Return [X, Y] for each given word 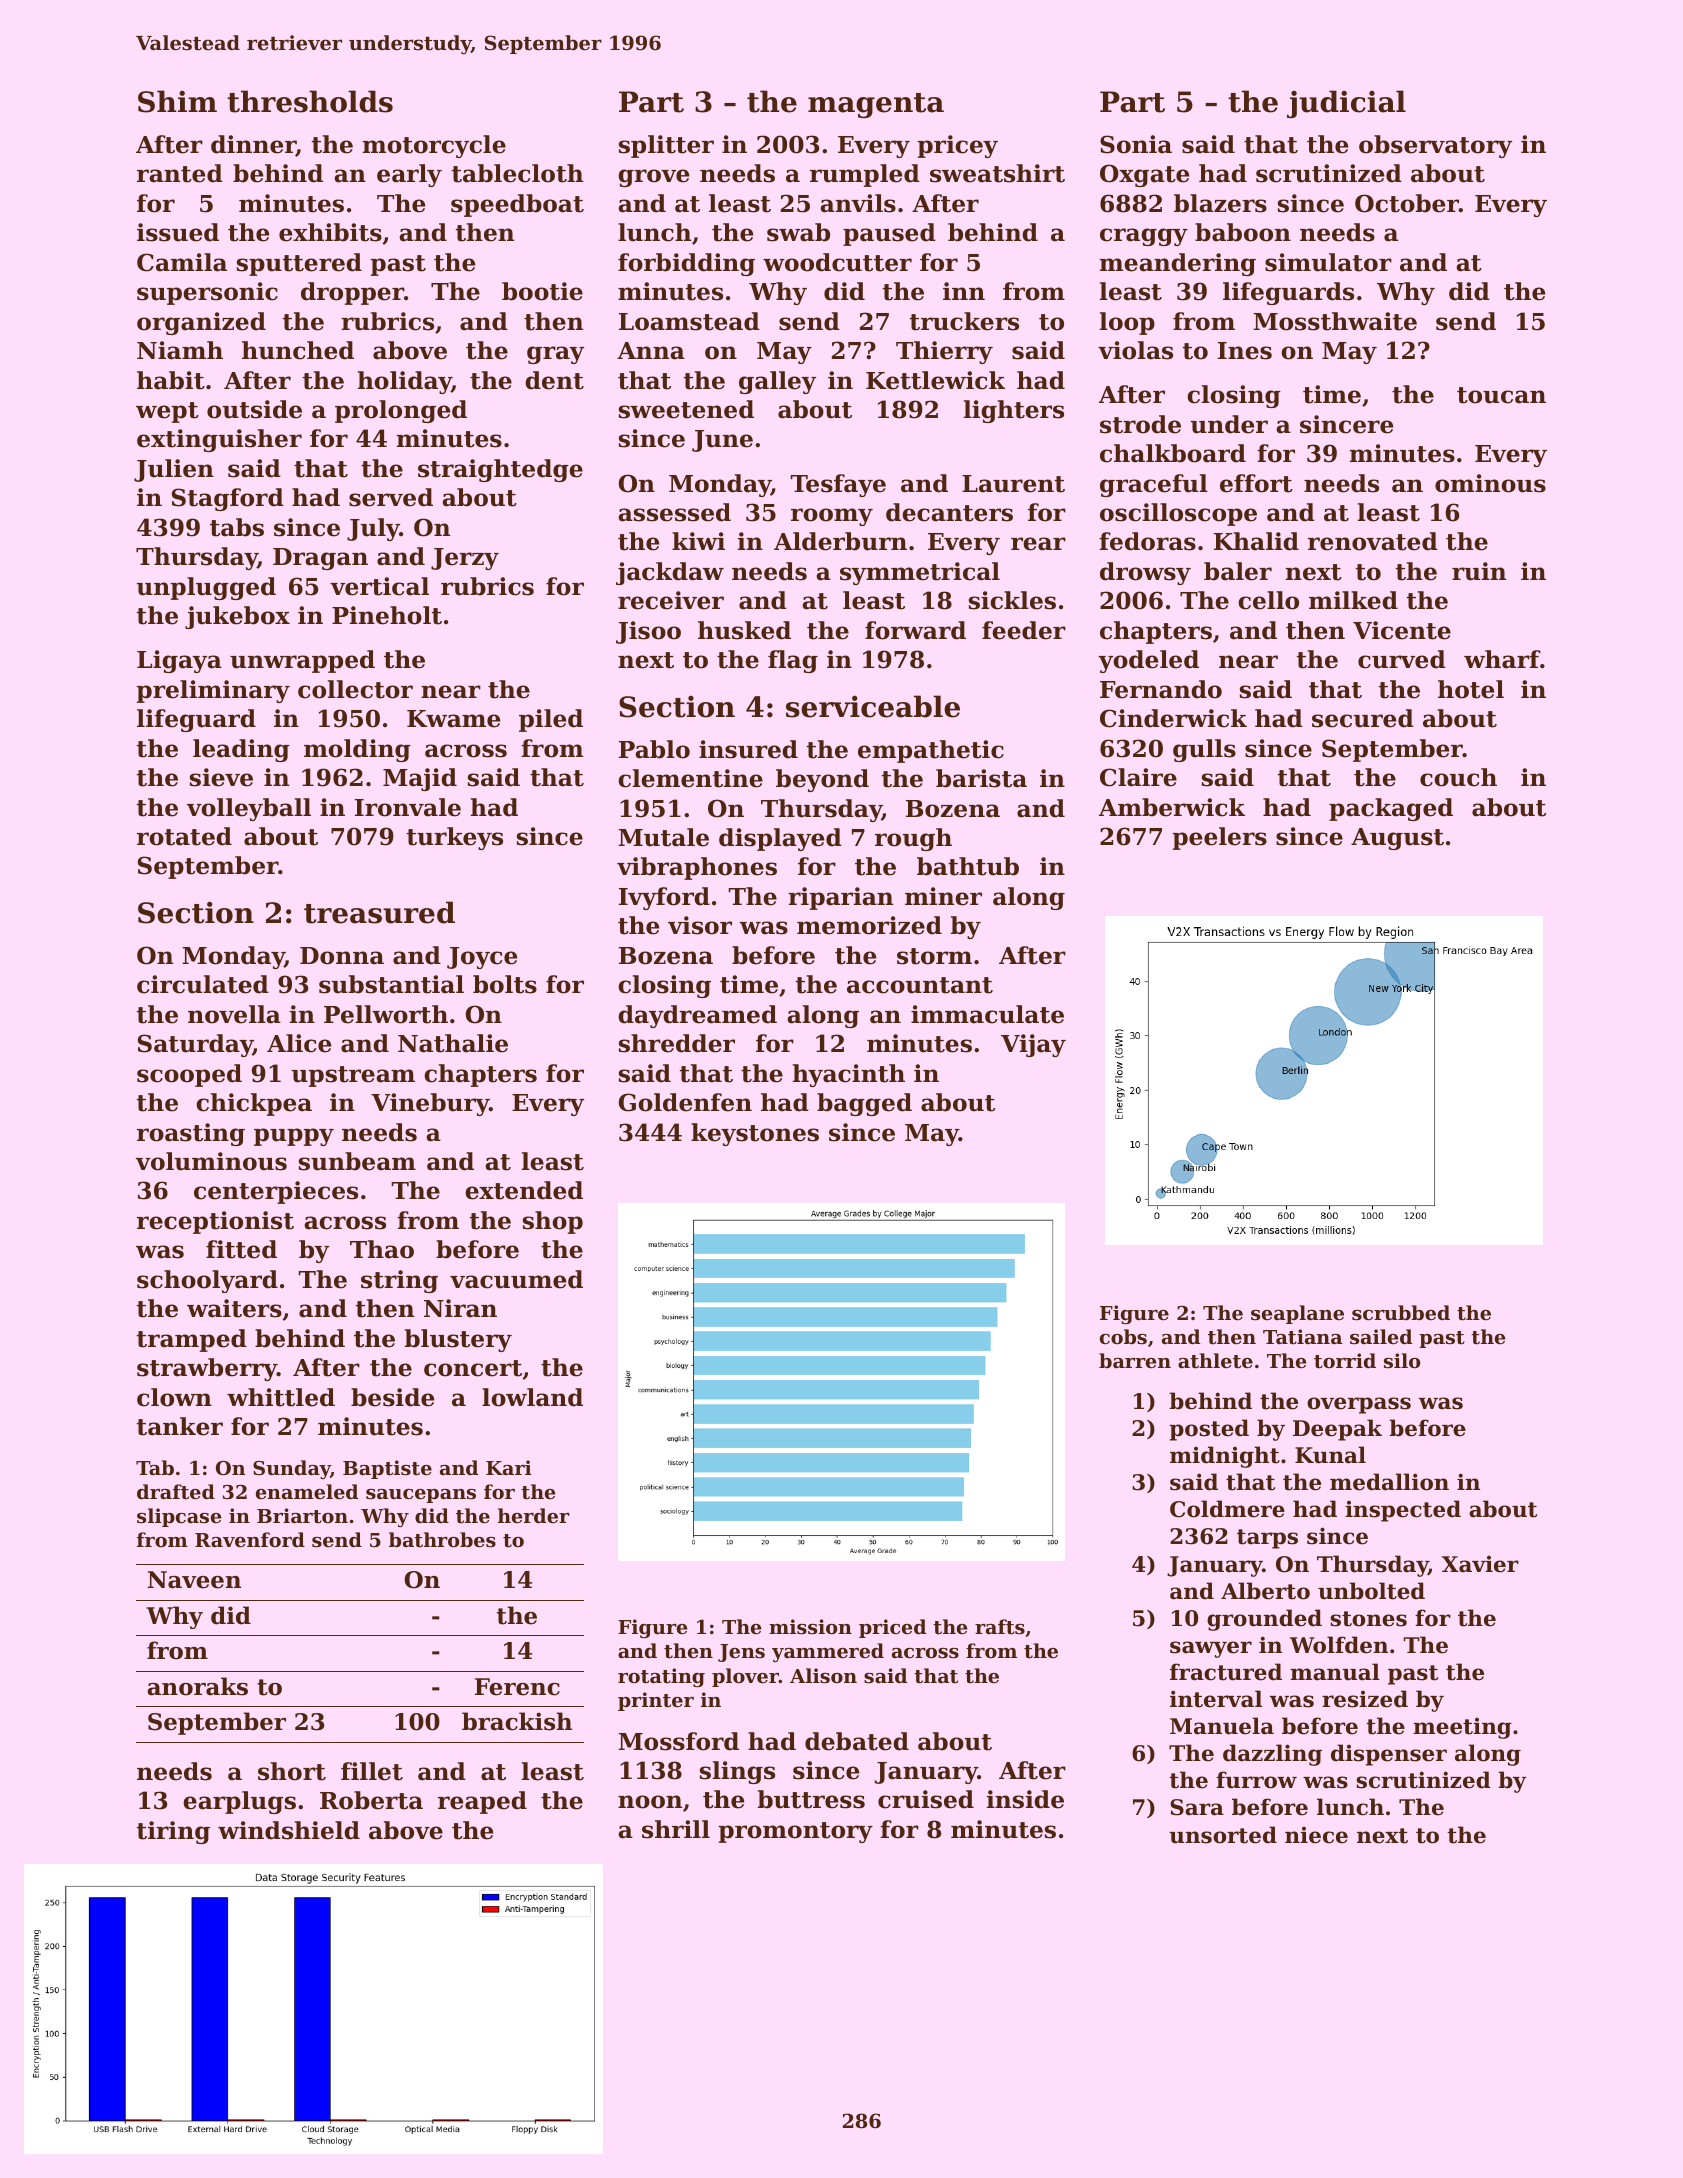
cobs [1123, 1336]
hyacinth [849, 1075]
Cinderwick [1173, 718]
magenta [876, 105]
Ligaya [179, 661]
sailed [1381, 1337]
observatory [1435, 146]
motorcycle [434, 146]
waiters [234, 1308]
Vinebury [430, 1104]
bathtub [968, 866]
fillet [372, 1771]
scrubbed [1401, 1313]
